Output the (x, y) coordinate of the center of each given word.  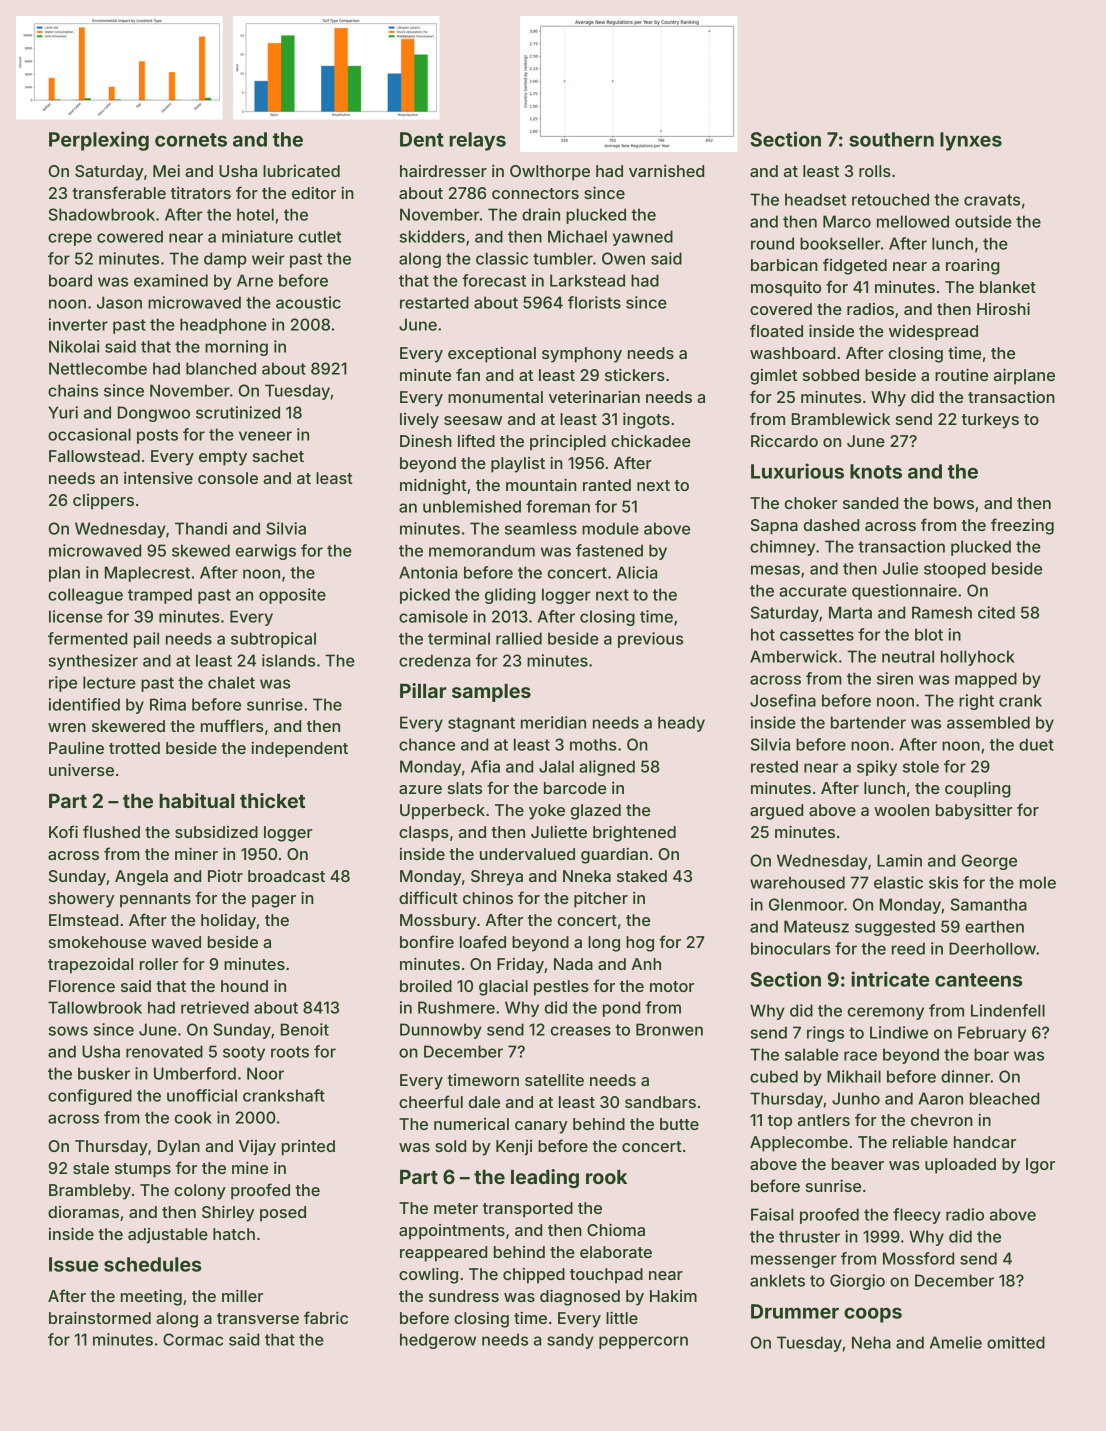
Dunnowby (441, 1031)
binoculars (791, 948)
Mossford (918, 1258)
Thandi (201, 528)
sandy (570, 1341)
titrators (201, 193)
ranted (607, 485)
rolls (875, 171)
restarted (434, 302)
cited (996, 612)
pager (274, 901)
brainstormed (100, 1317)
